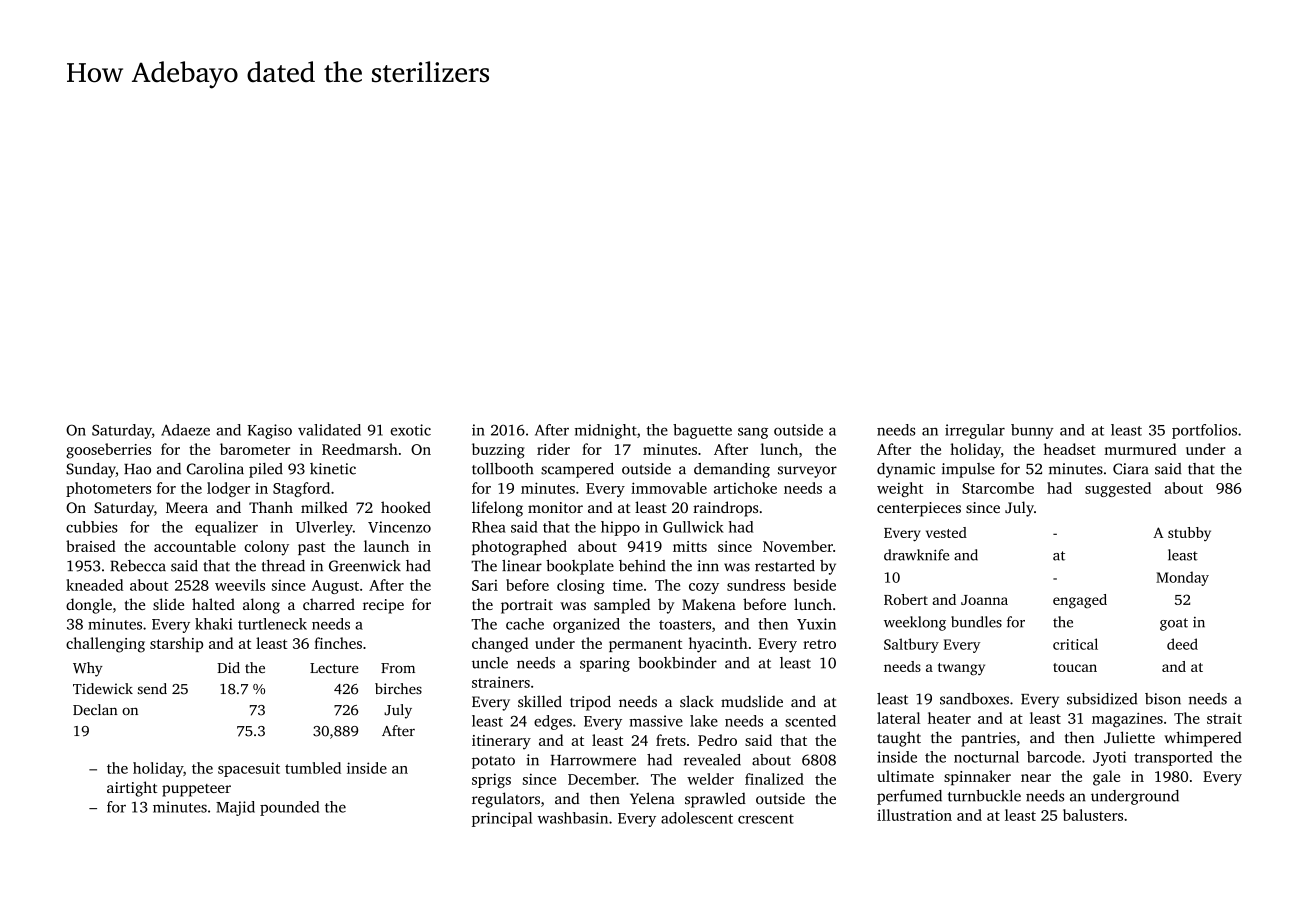  What do you see at coordinates (1182, 578) in the document?
I see `Monday` at bounding box center [1182, 578].
